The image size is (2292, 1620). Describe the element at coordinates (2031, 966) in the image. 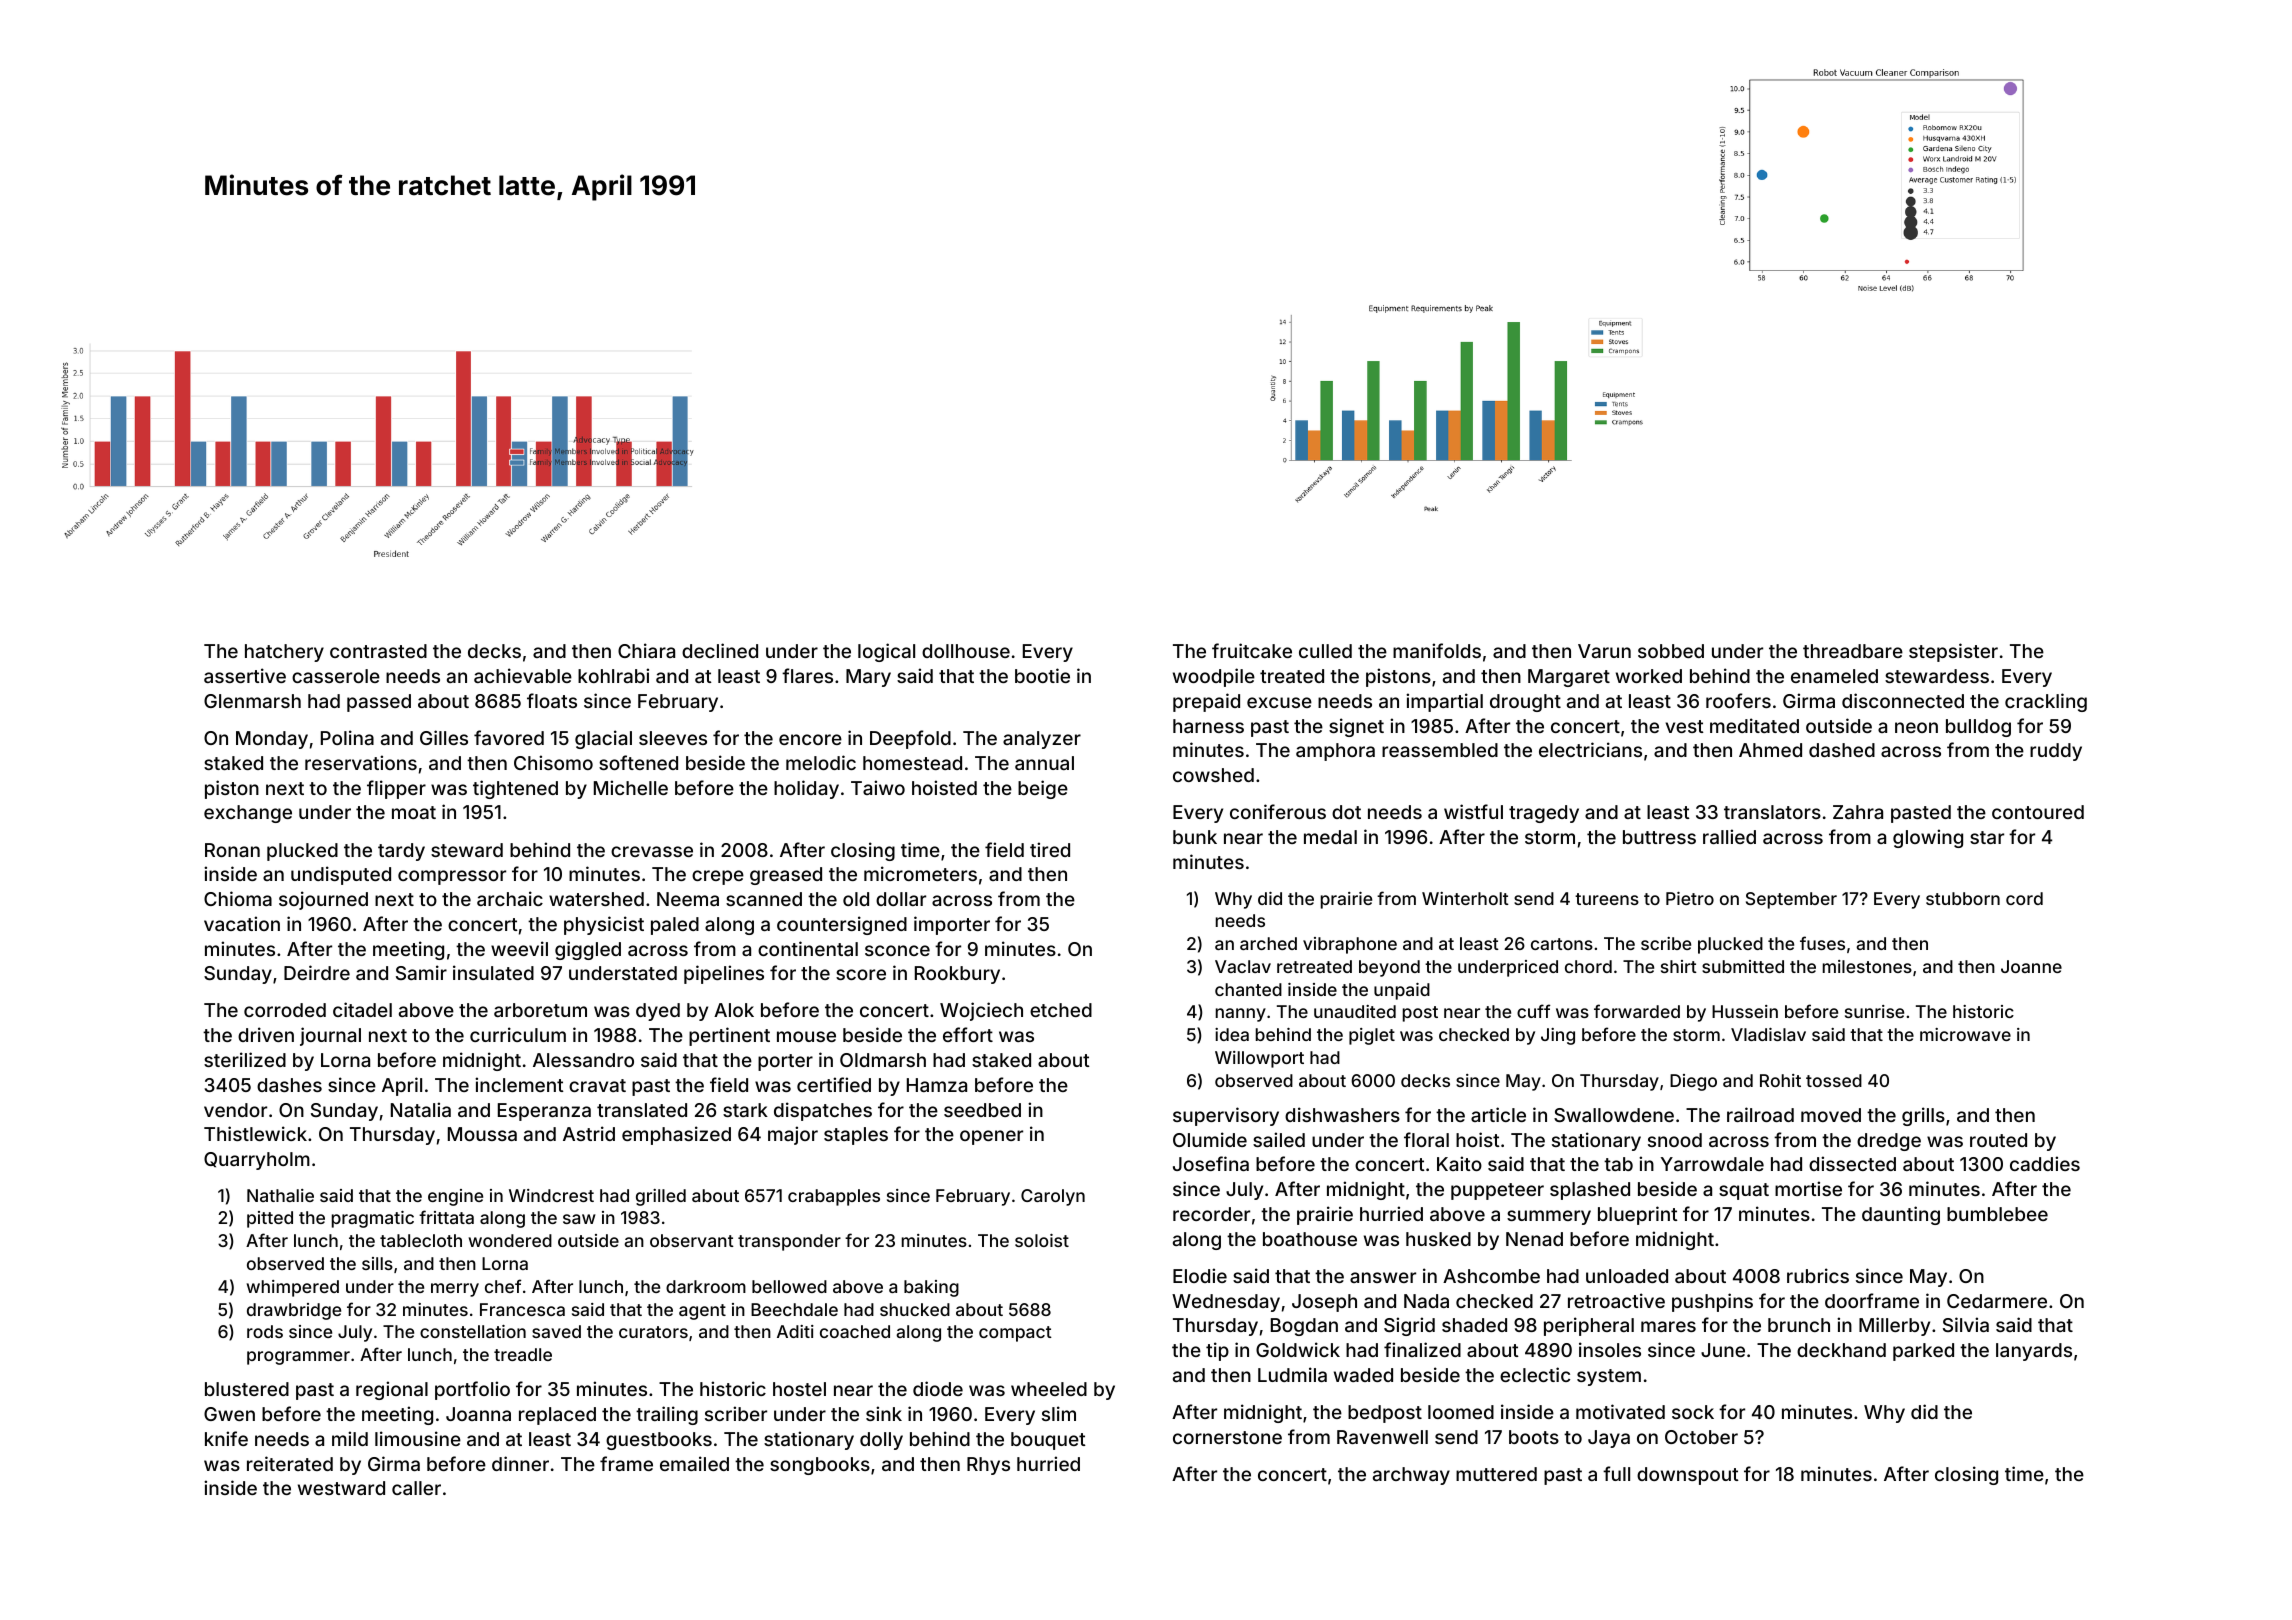

I see `Joanne` at that location.
